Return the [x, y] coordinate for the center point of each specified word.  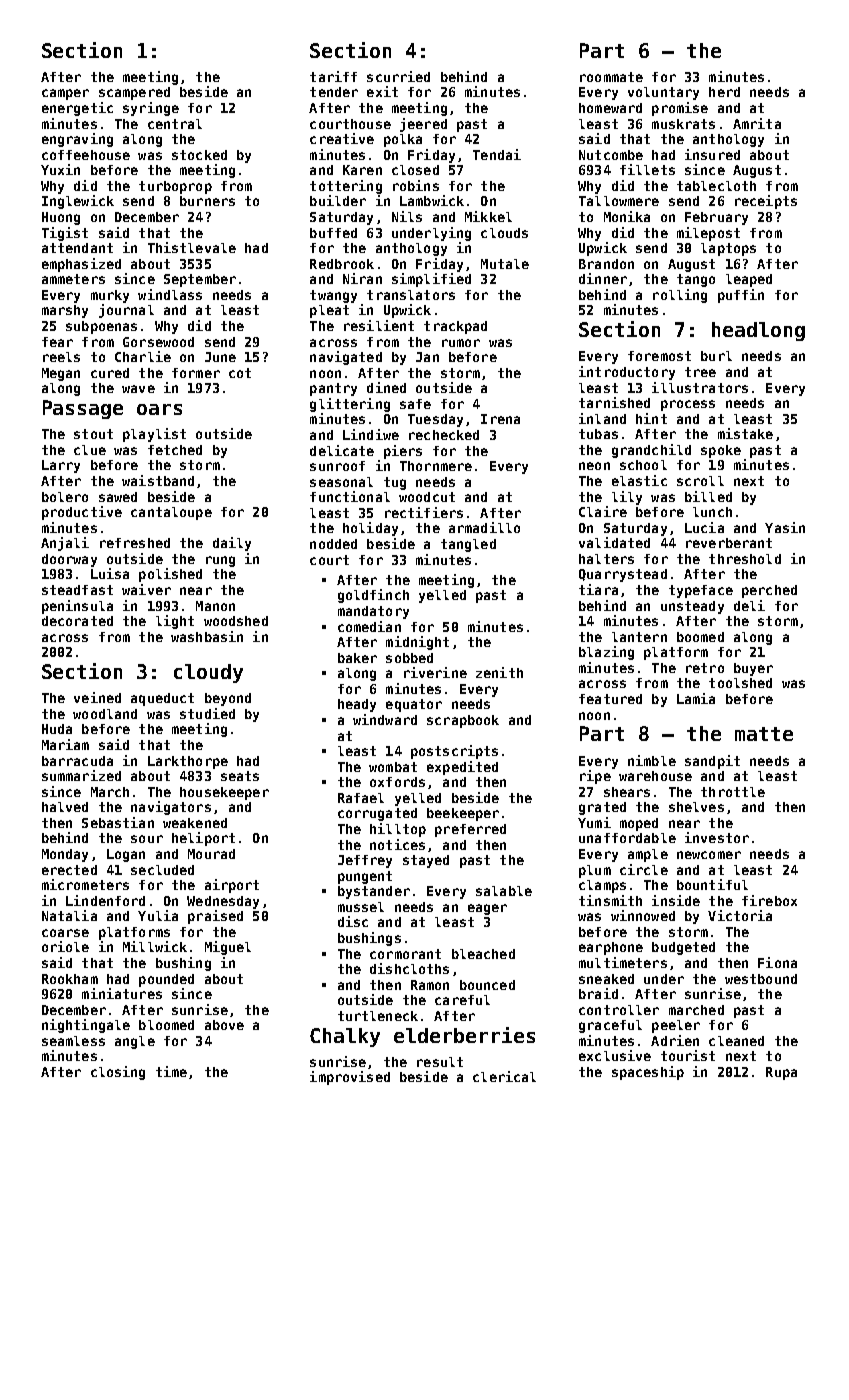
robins [416, 185]
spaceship [648, 1073]
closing [118, 1073]
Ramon [430, 985]
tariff [333, 76]
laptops [728, 249]
